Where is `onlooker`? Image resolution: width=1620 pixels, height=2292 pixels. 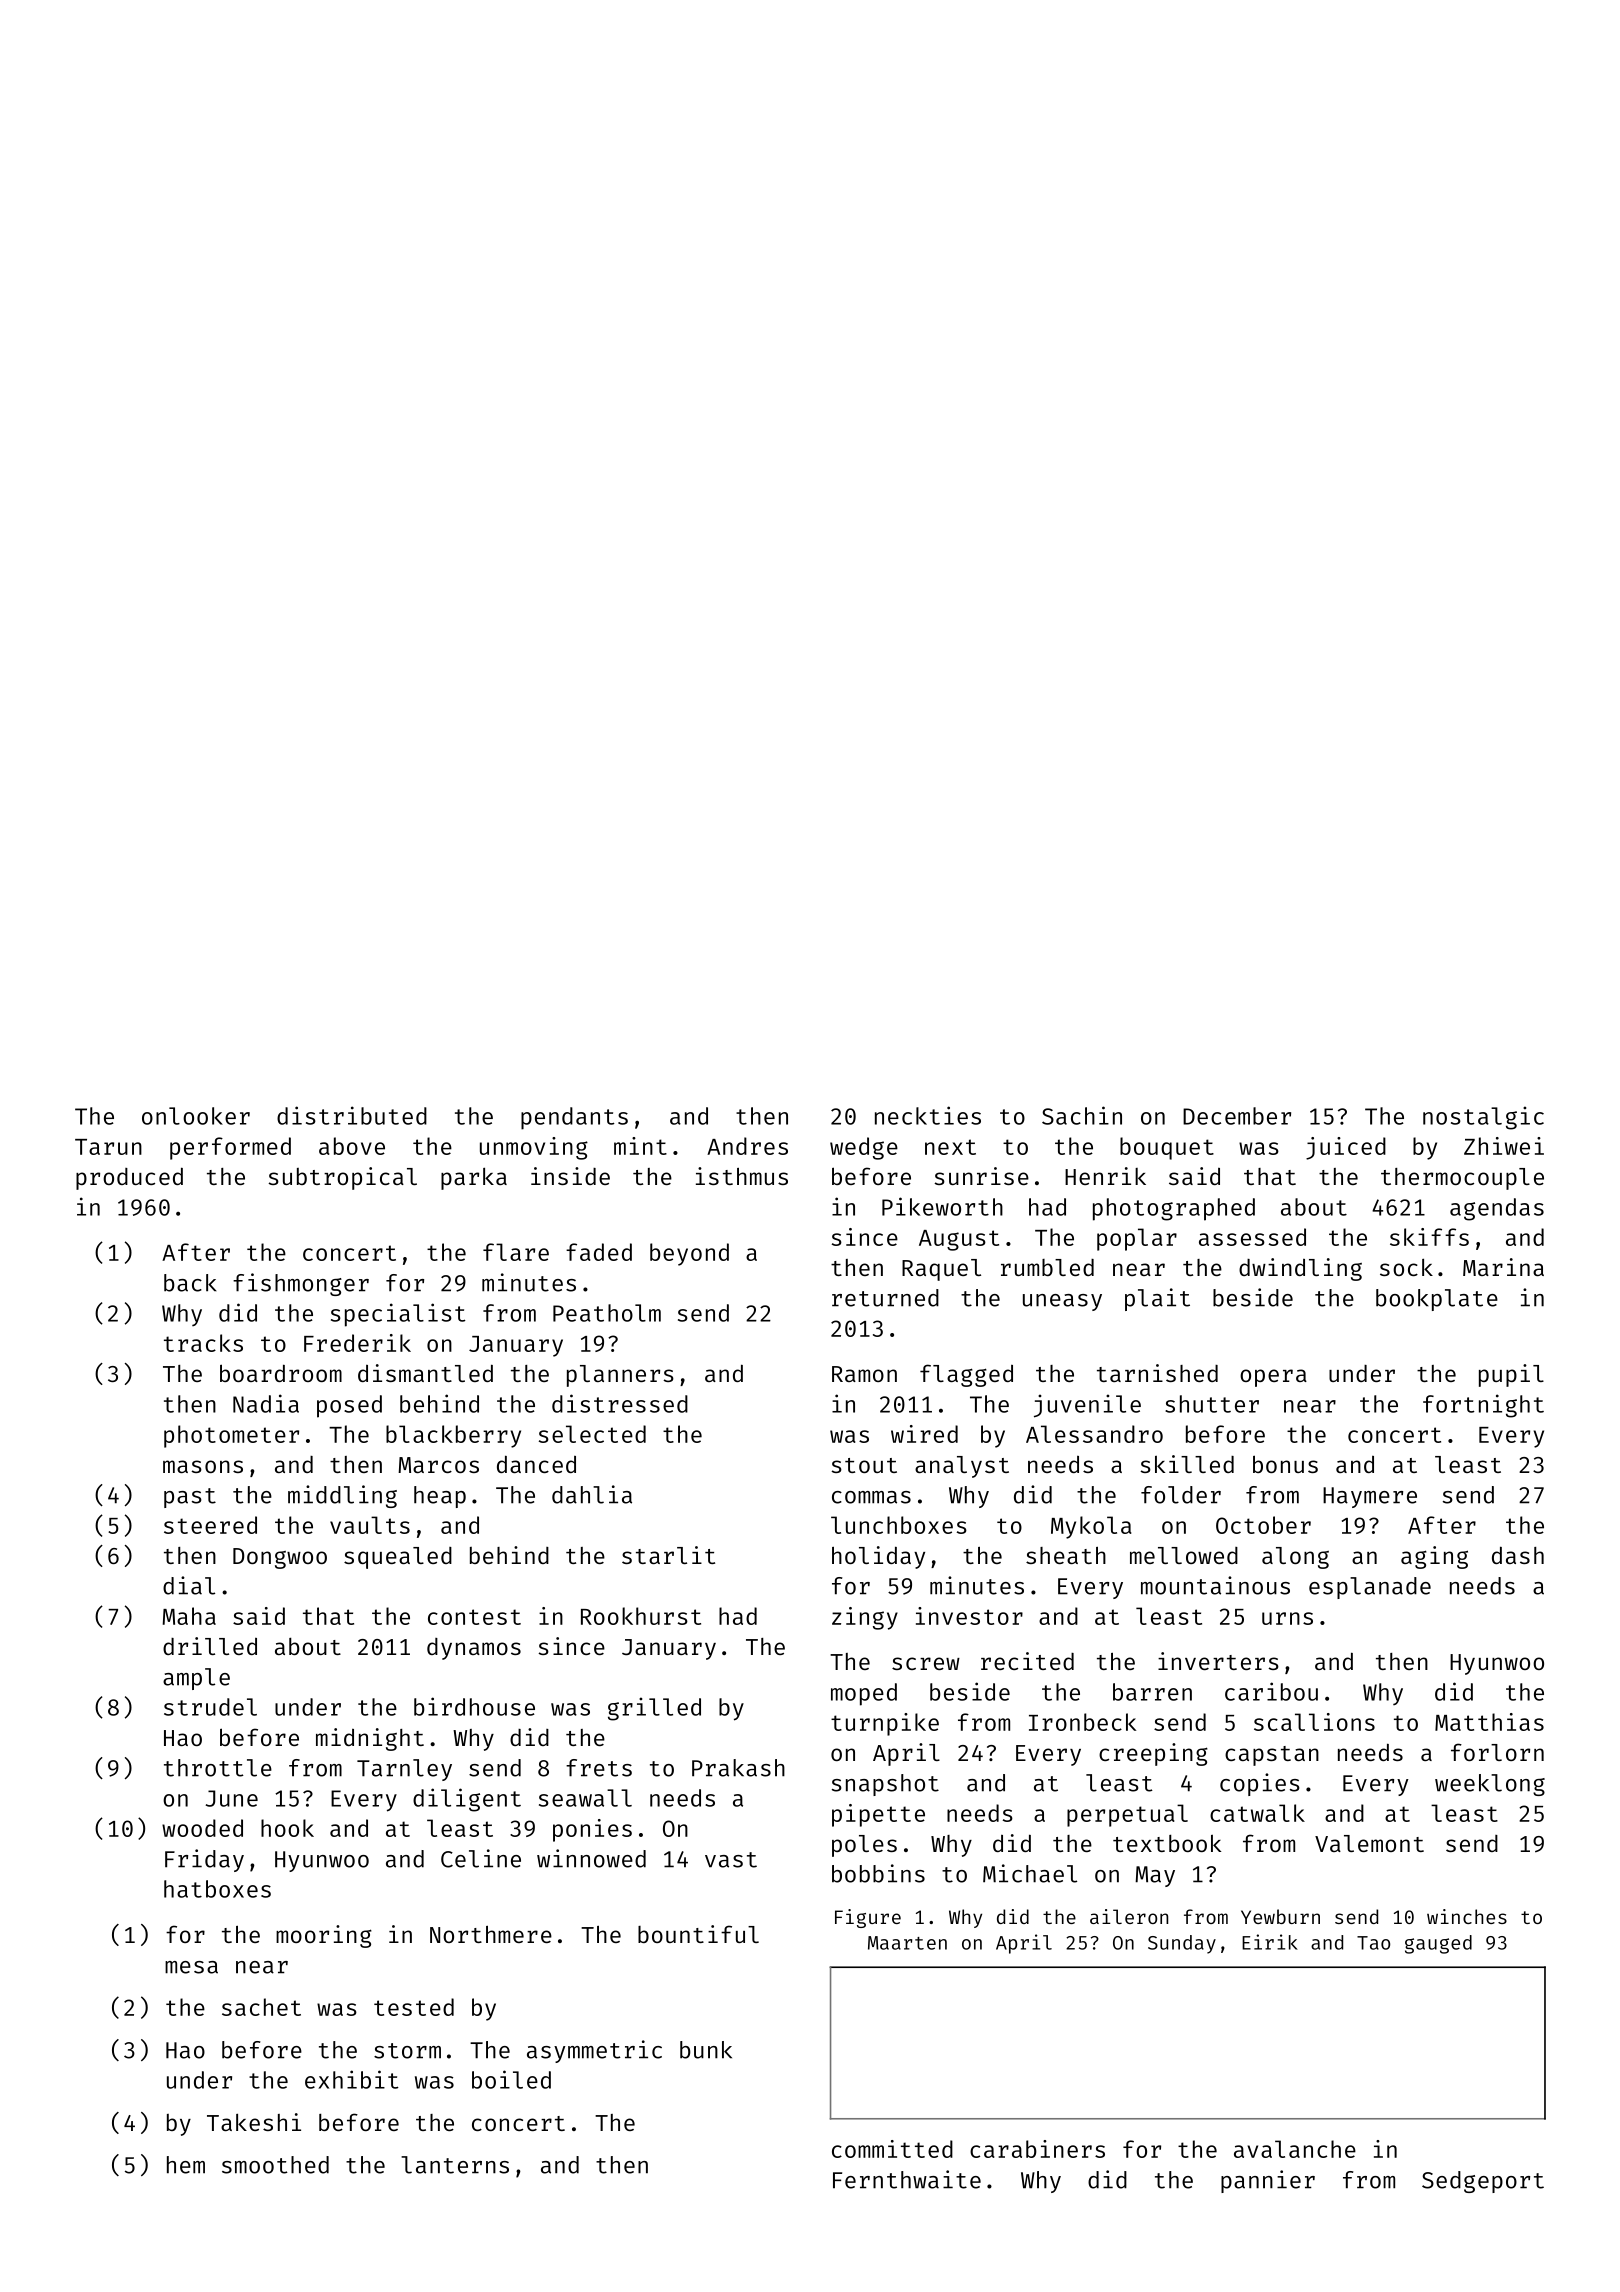 onlooker is located at coordinates (196, 1116).
